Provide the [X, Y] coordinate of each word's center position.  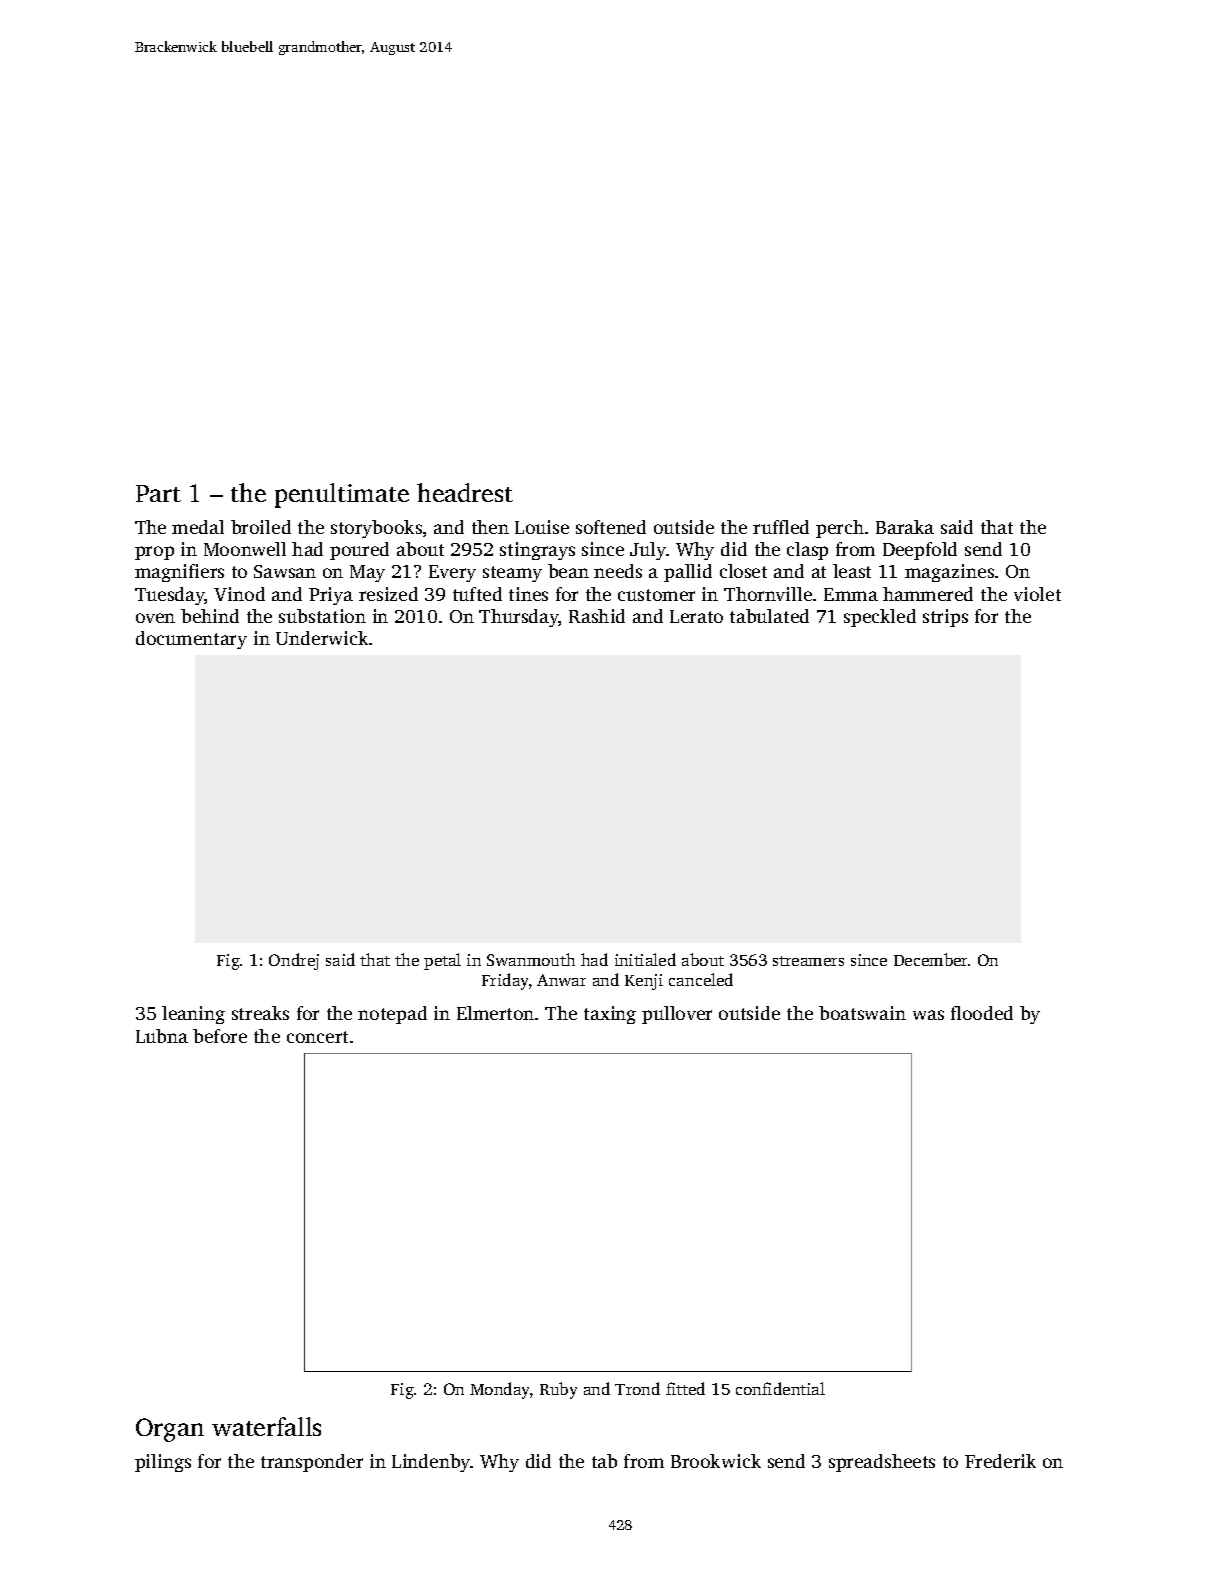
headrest [465, 492]
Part [158, 493]
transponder [312, 1463]
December [930, 959]
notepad [392, 1015]
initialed [645, 959]
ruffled [781, 527]
